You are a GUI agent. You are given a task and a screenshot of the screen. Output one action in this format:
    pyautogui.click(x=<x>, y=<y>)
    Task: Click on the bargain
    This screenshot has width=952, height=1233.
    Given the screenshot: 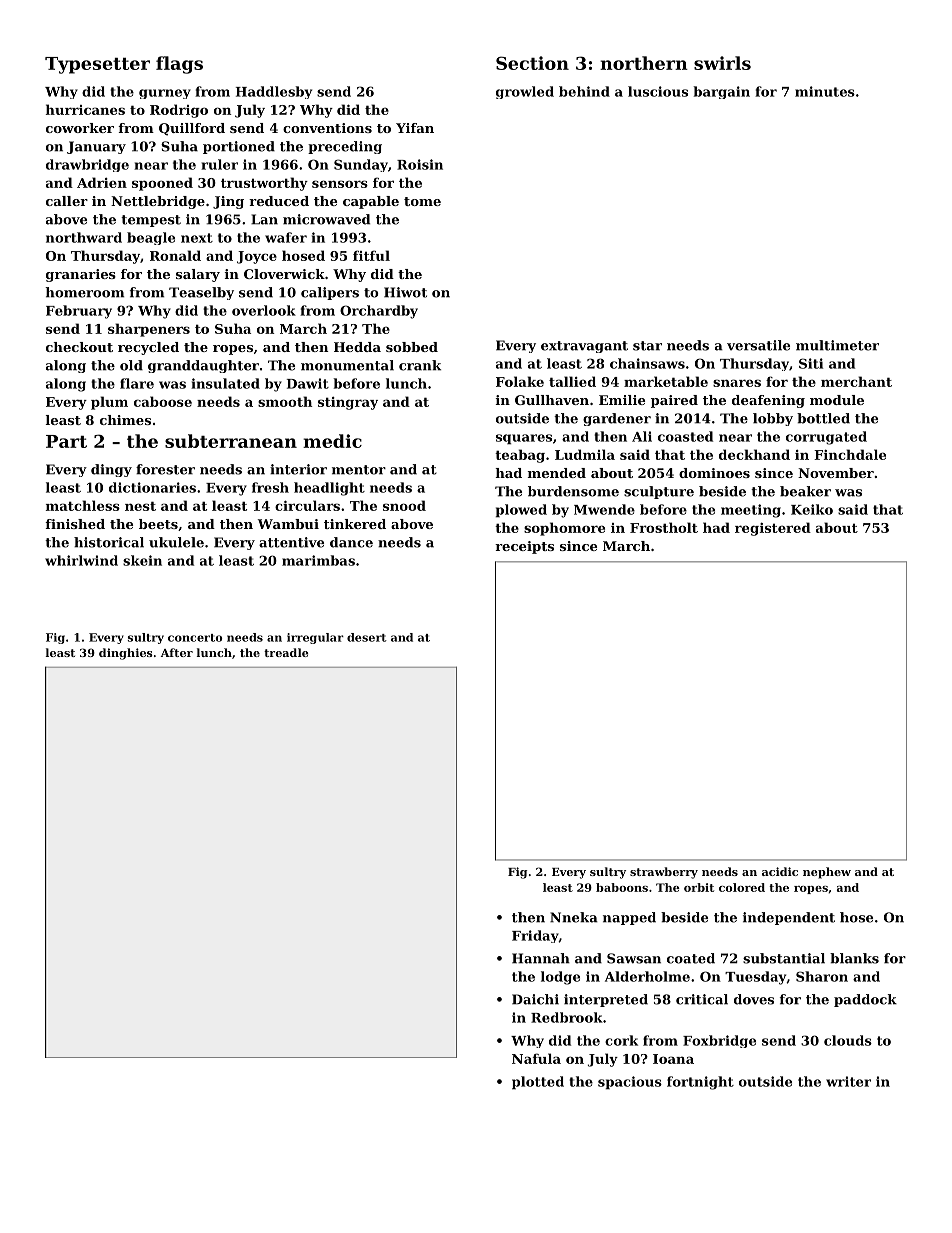 What is the action you would take?
    pyautogui.click(x=721, y=92)
